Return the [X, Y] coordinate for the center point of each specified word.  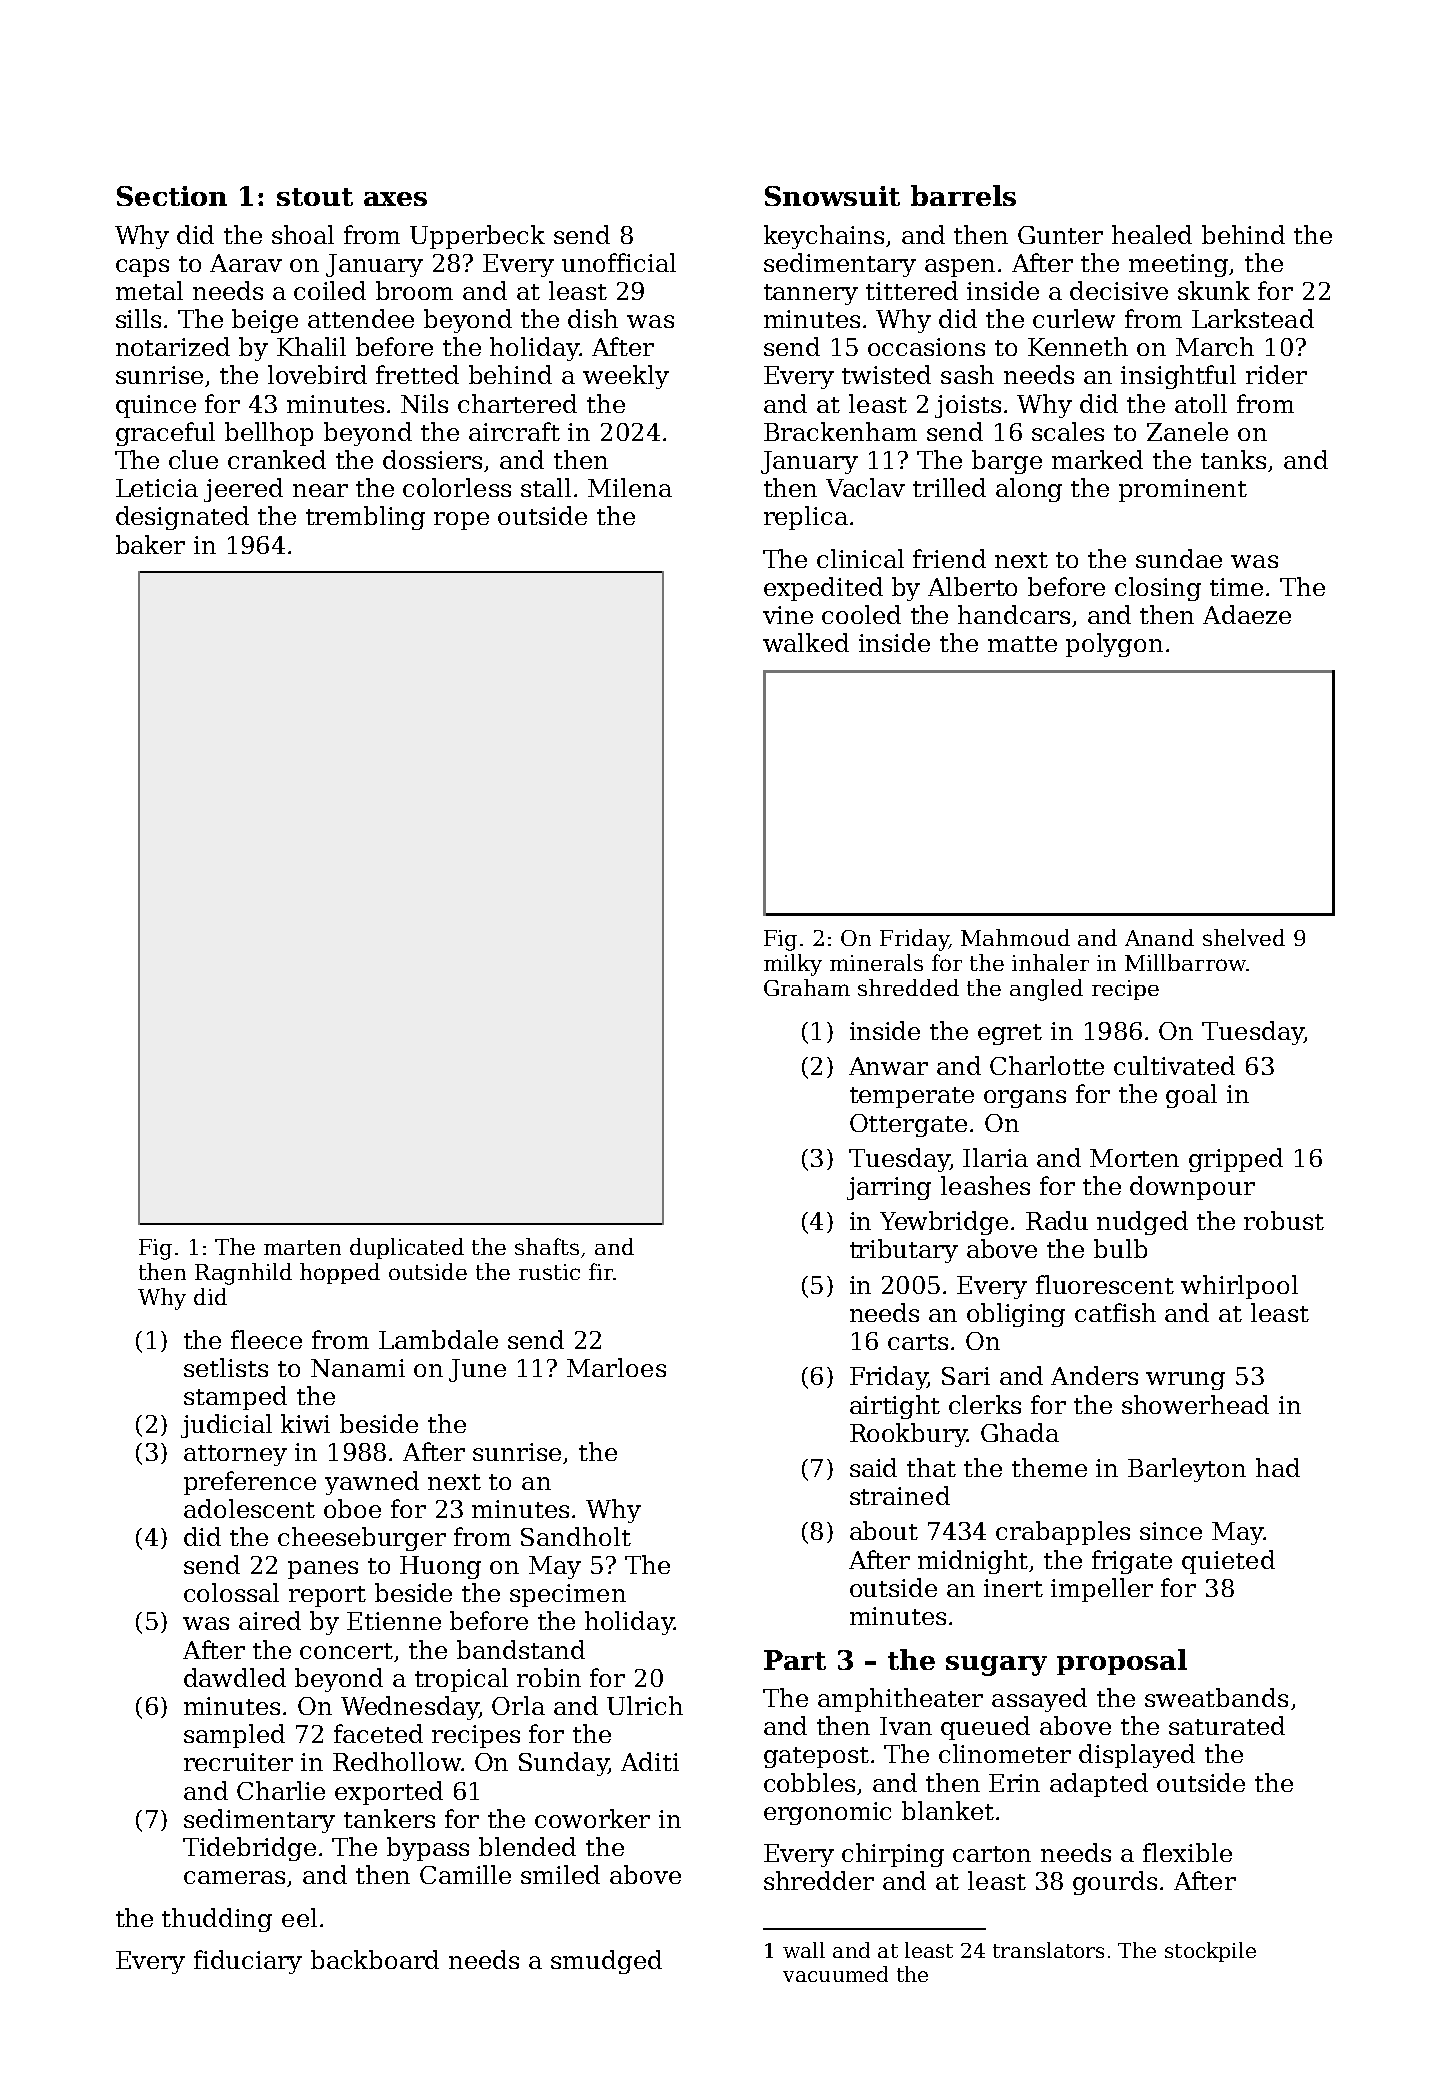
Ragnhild [243, 1274]
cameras [234, 1877]
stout [315, 197]
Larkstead [1253, 318]
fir [601, 1271]
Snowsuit [832, 196]
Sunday [563, 1764]
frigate [1132, 1562]
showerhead [1195, 1404]
